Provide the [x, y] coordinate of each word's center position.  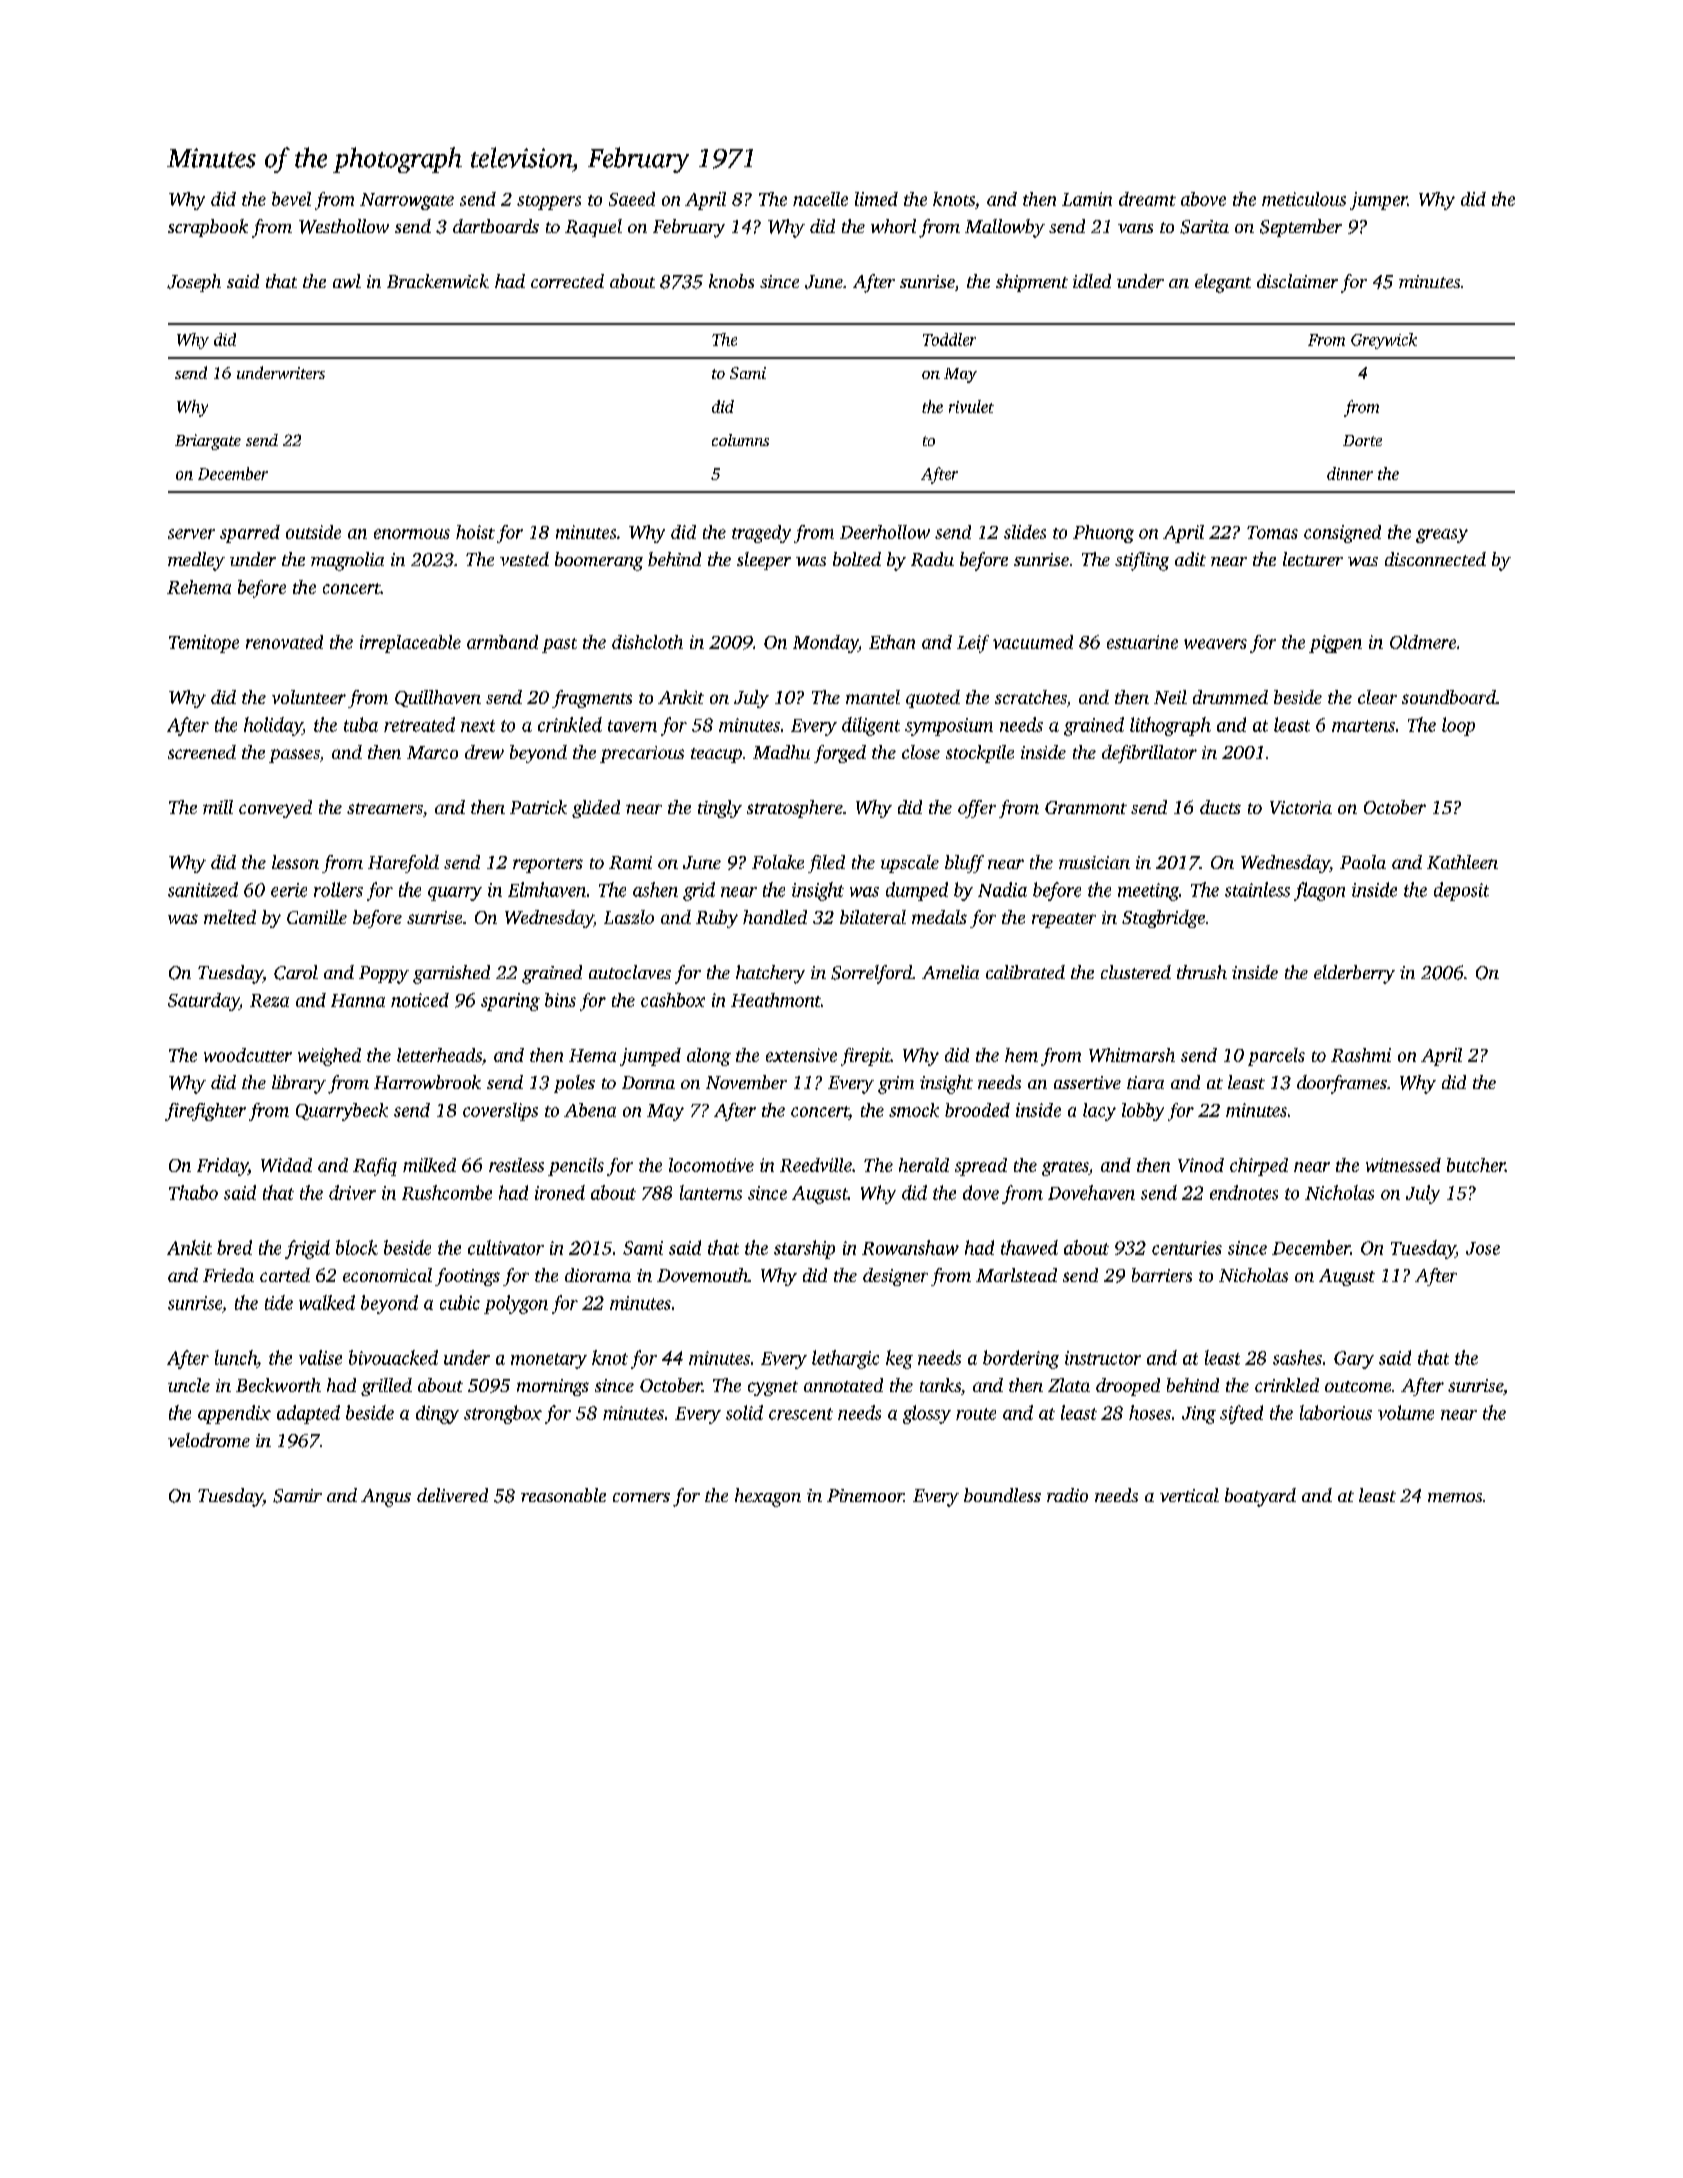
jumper [1378, 201]
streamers [385, 808]
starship [804, 1249]
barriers [1162, 1275]
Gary [1354, 1360]
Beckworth [278, 1385]
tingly [720, 809]
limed [876, 199]
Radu [932, 559]
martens [1363, 726]
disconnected [1435, 559]
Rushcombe [447, 1192]
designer [895, 1277]
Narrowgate [407, 201]
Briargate [208, 442]
